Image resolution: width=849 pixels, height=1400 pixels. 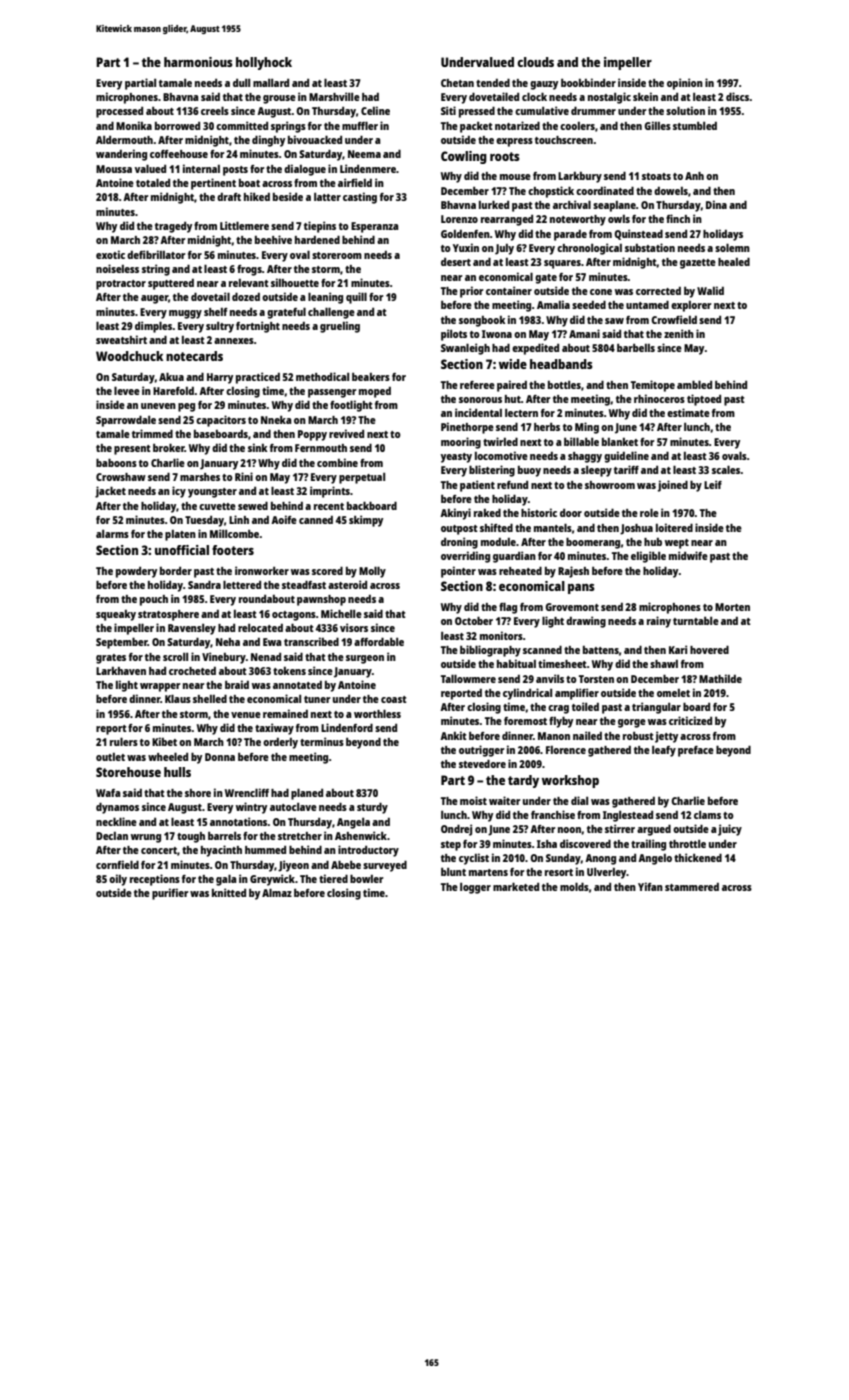 What do you see at coordinates (692, 887) in the page?
I see `stammered` at bounding box center [692, 887].
